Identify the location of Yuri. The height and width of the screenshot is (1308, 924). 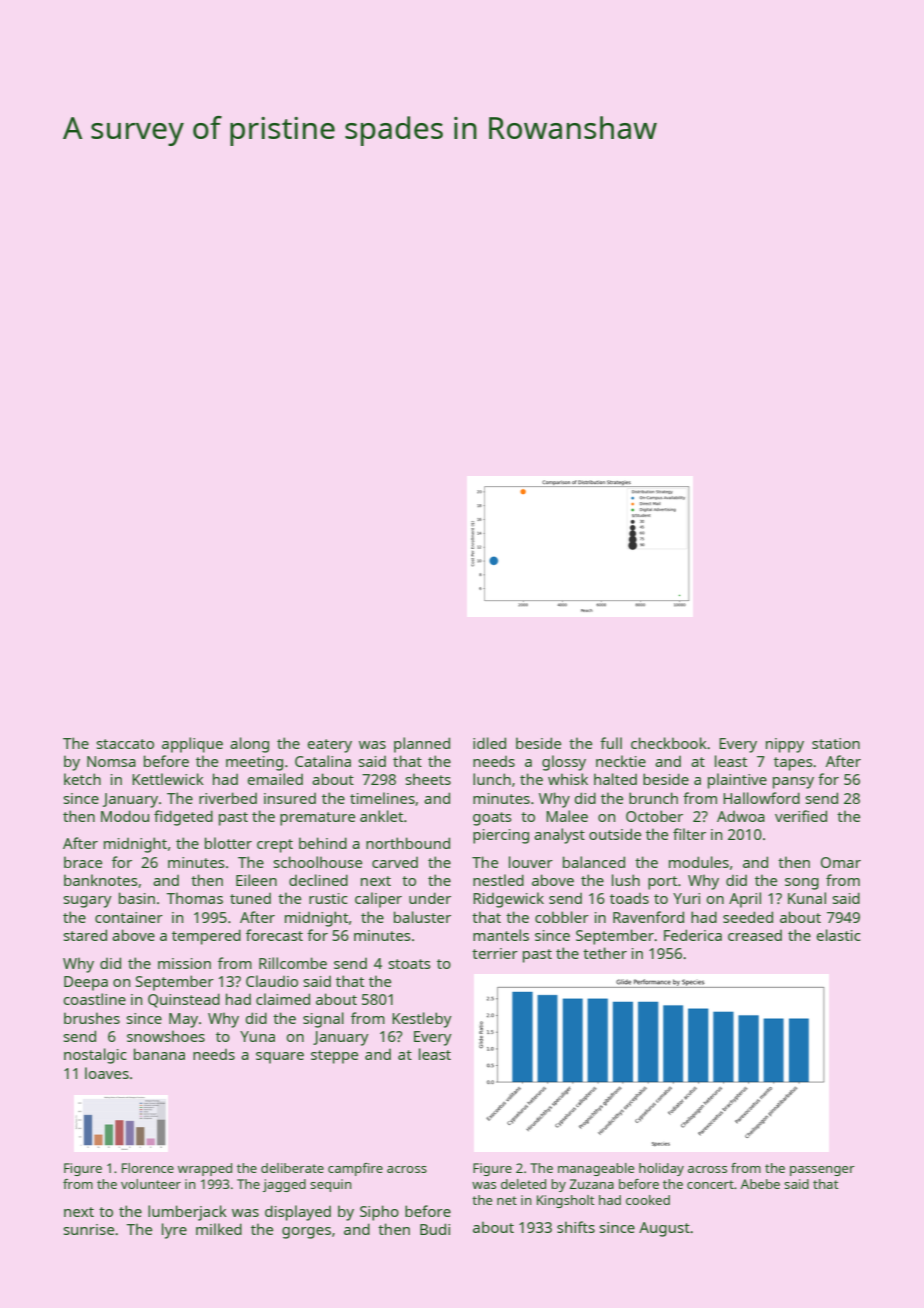
(686, 898).
